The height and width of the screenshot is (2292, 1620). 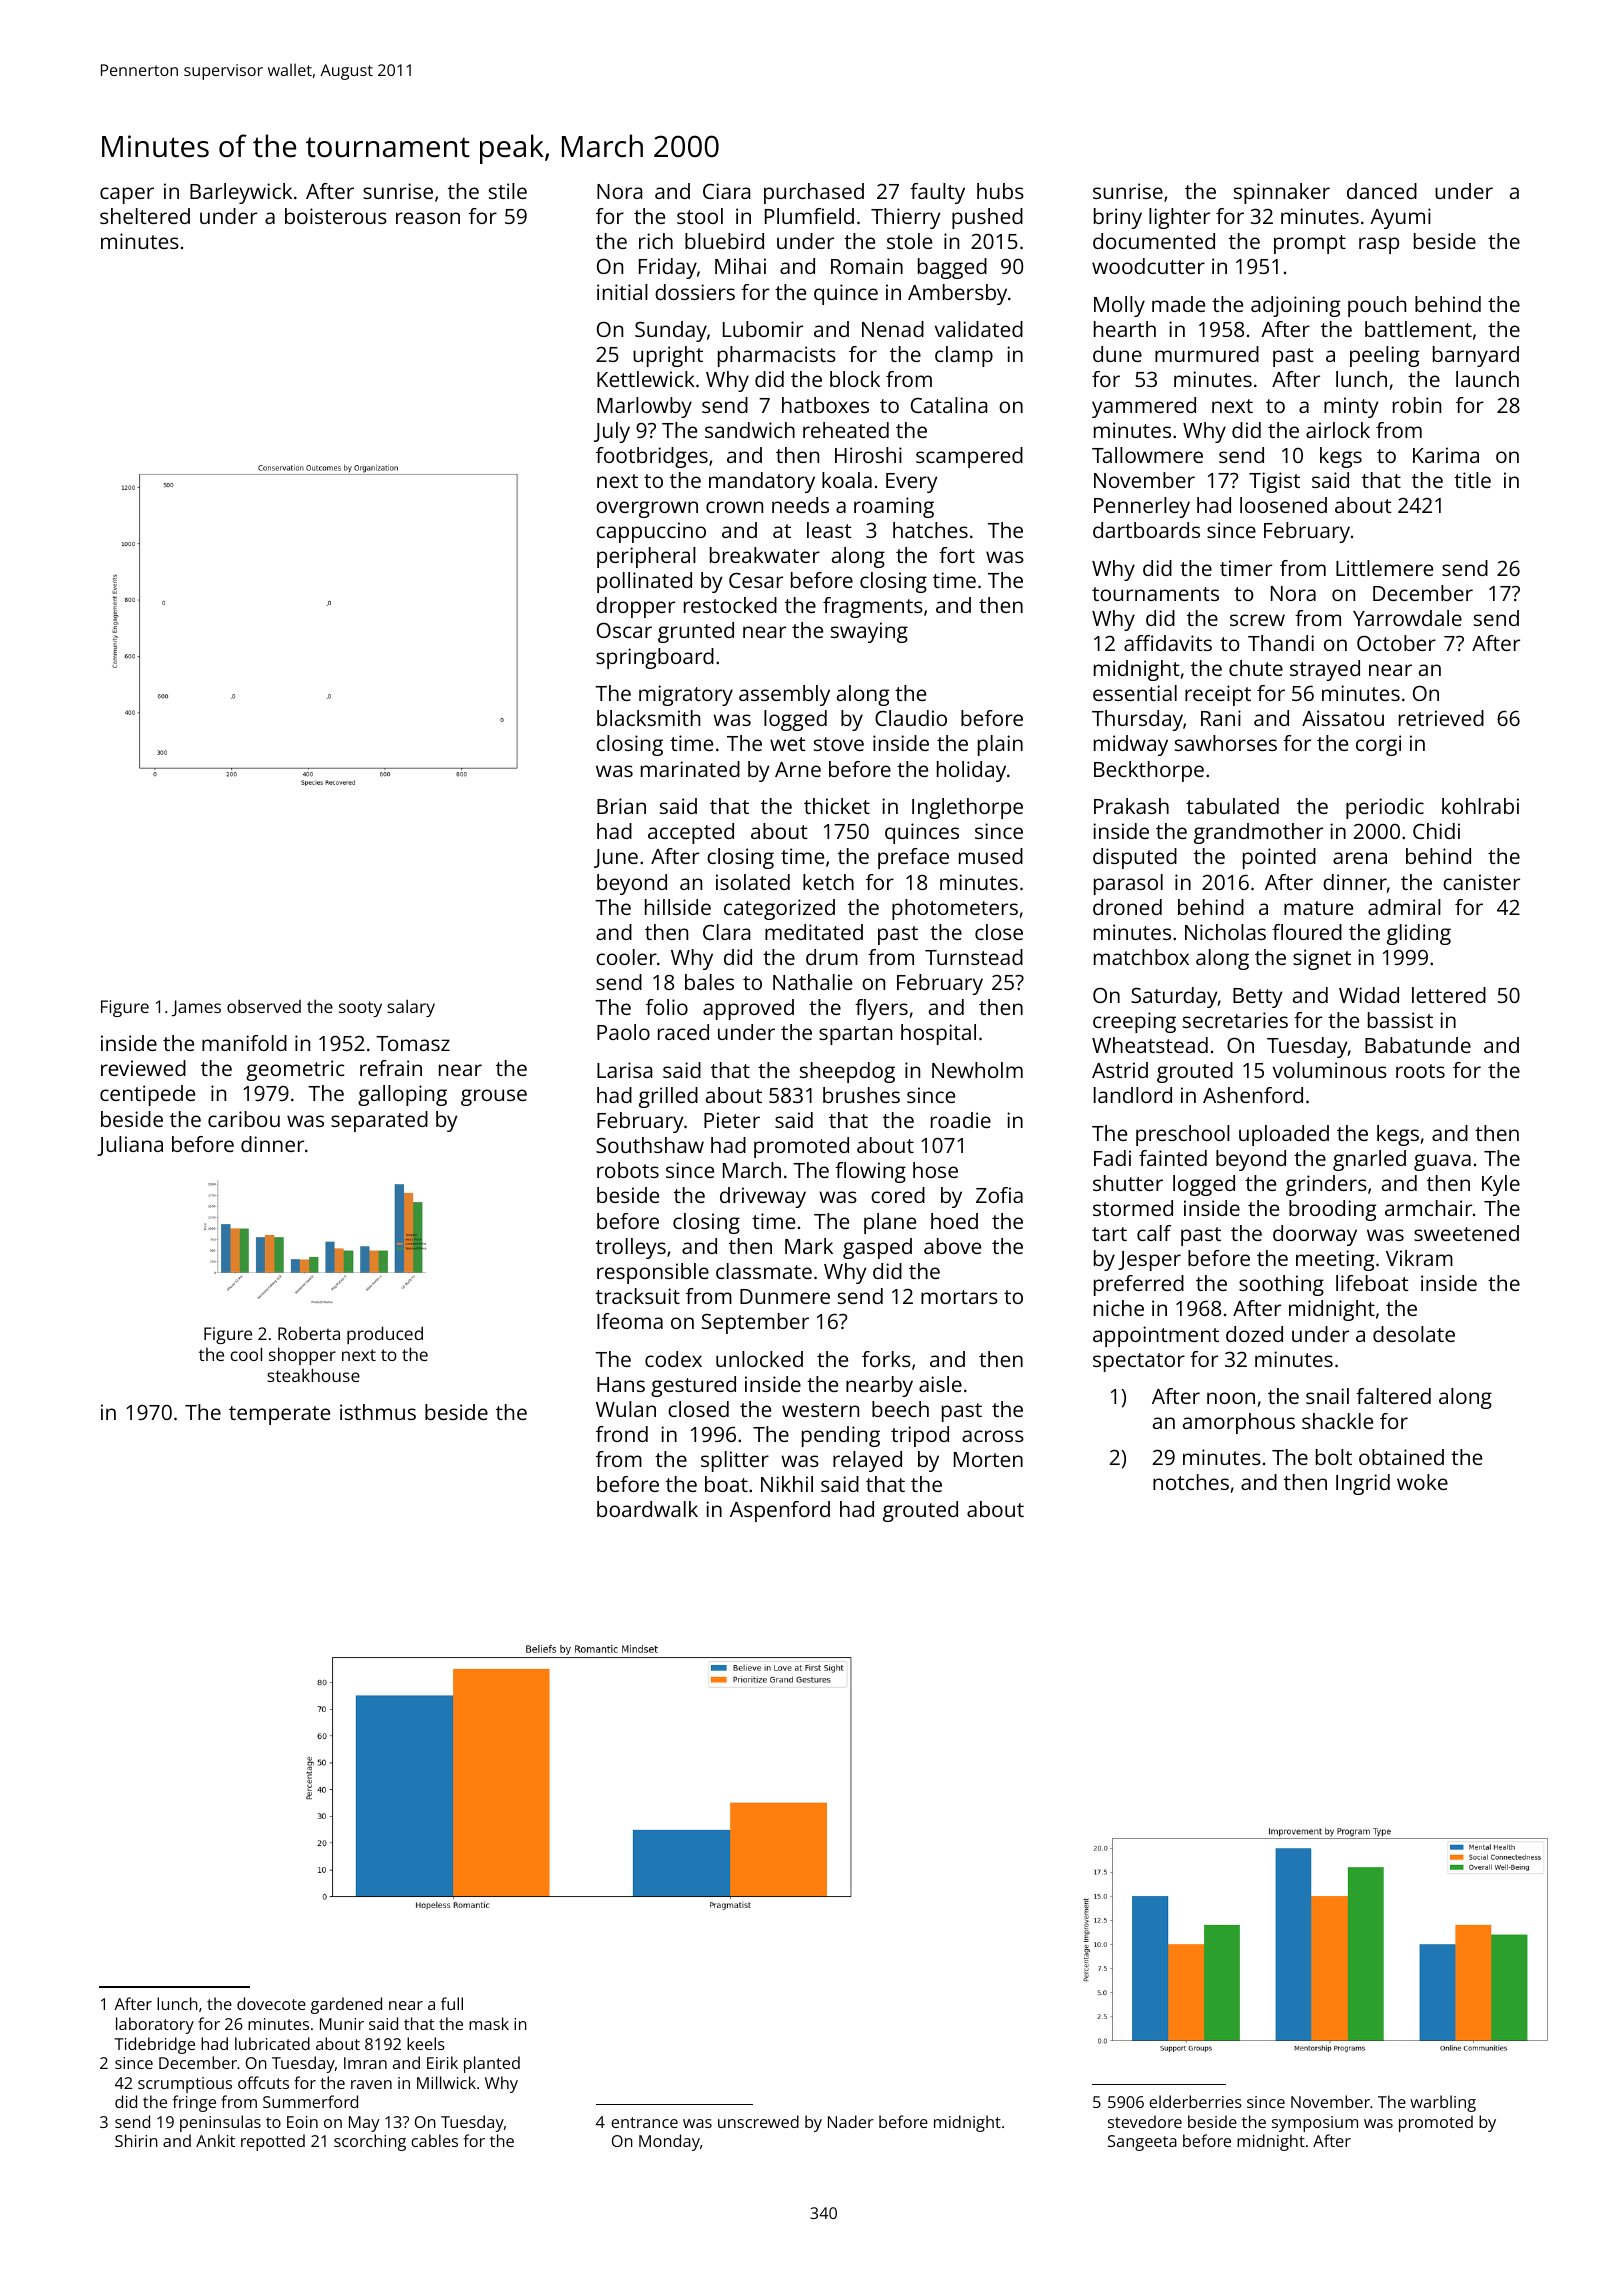 I want to click on hillside, so click(x=678, y=907).
